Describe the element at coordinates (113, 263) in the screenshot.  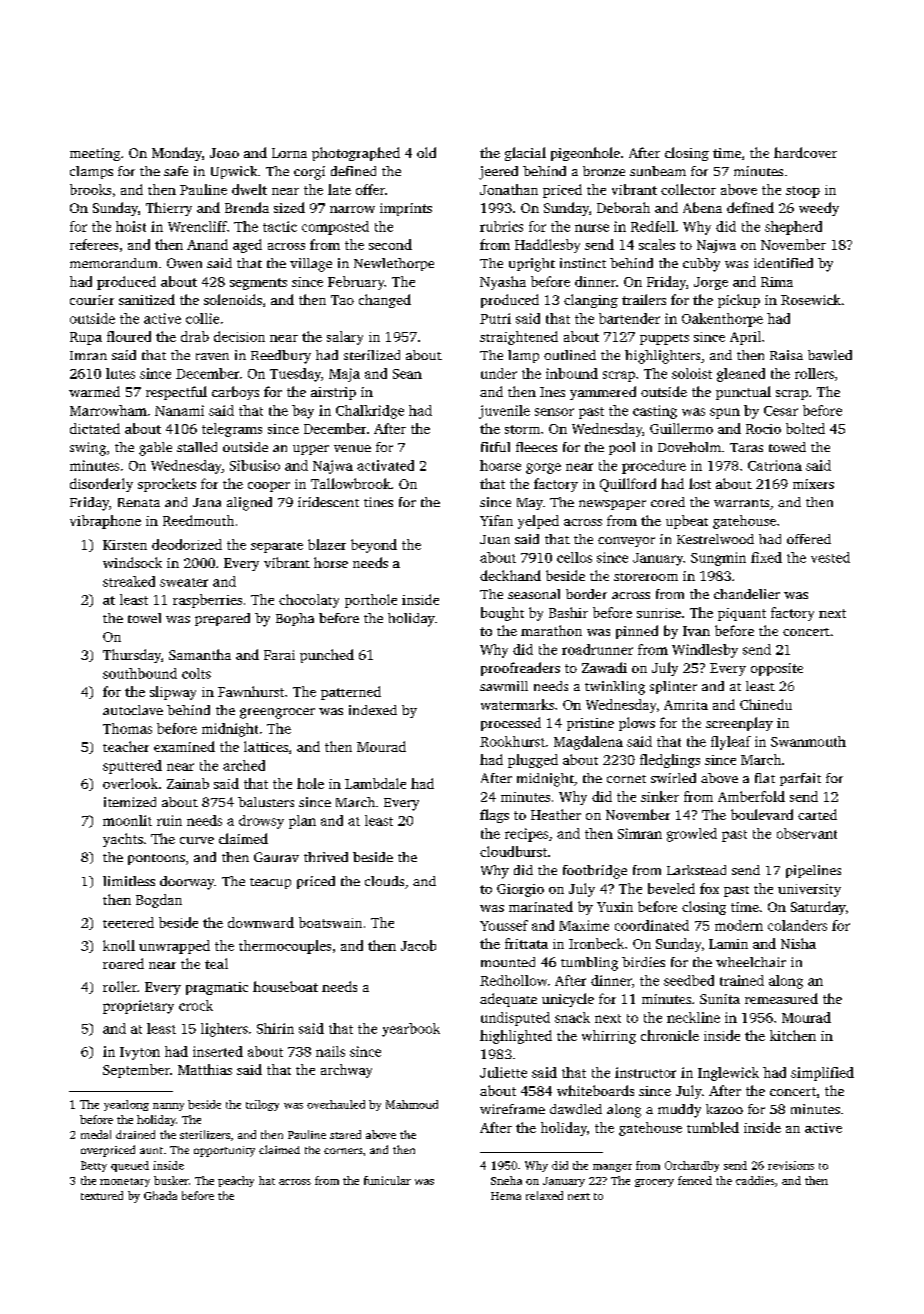
I see `memorandum` at that location.
